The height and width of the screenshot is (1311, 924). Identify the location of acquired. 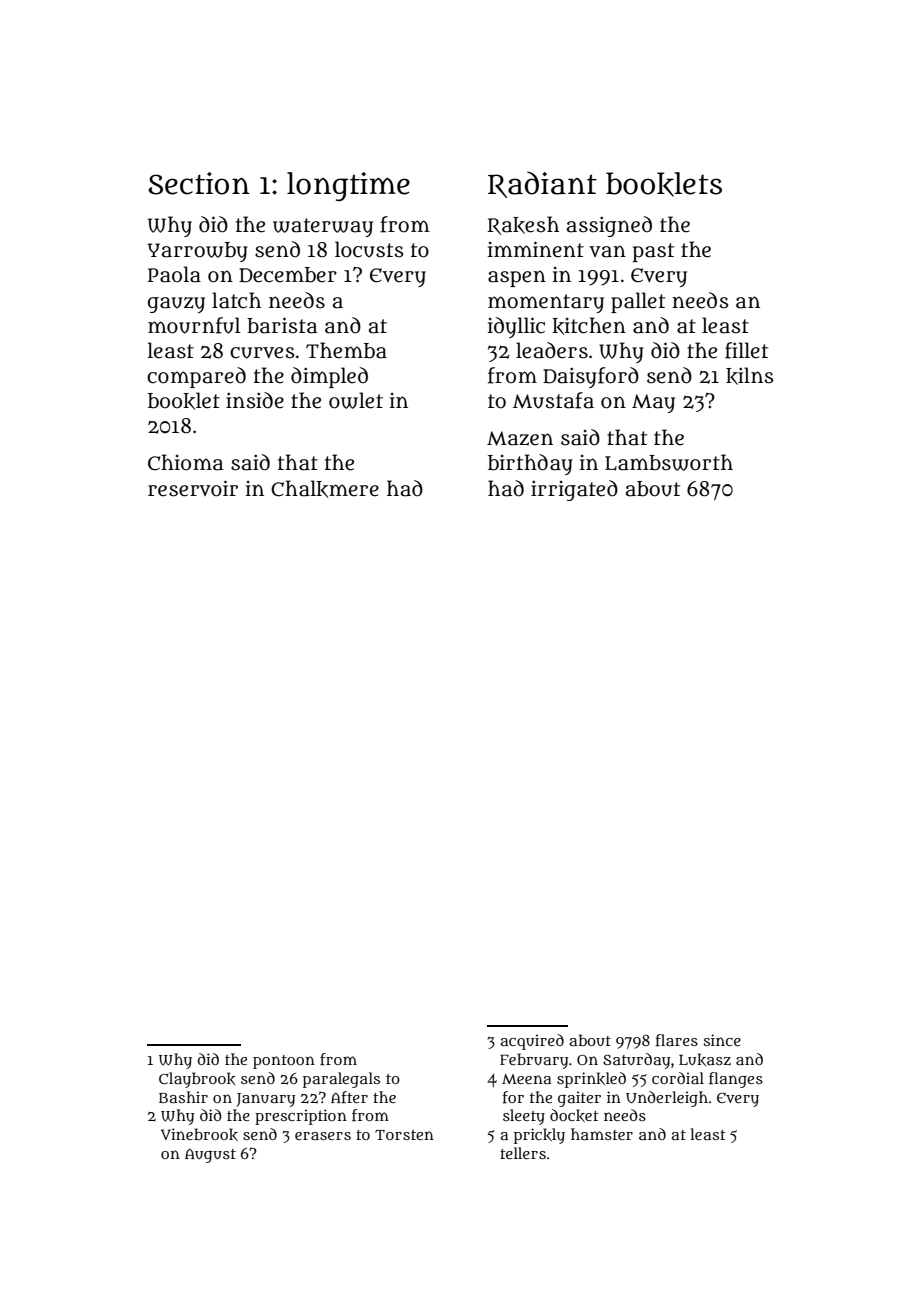
(532, 1042).
